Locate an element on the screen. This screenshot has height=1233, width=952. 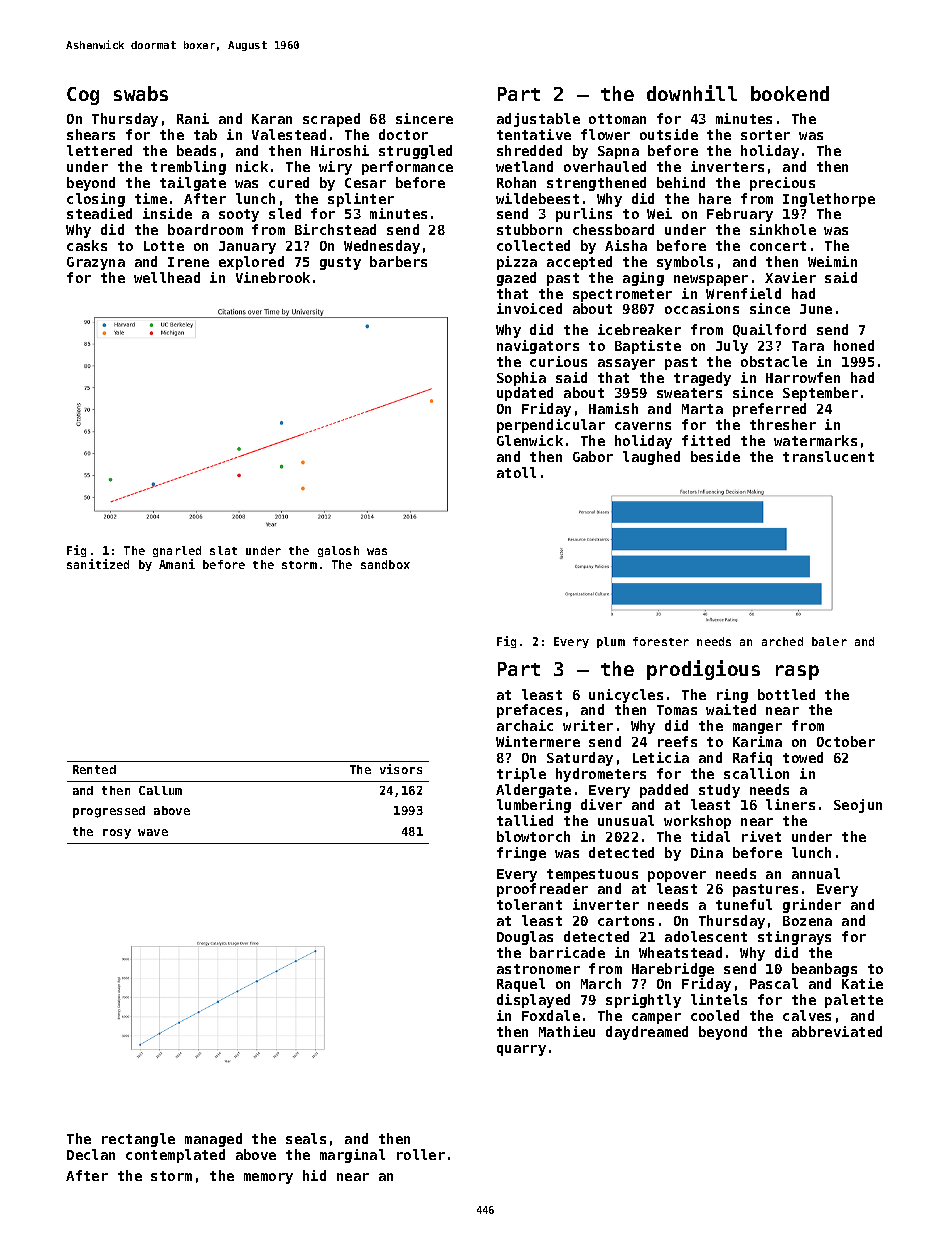
navigators is located at coordinates (538, 347).
